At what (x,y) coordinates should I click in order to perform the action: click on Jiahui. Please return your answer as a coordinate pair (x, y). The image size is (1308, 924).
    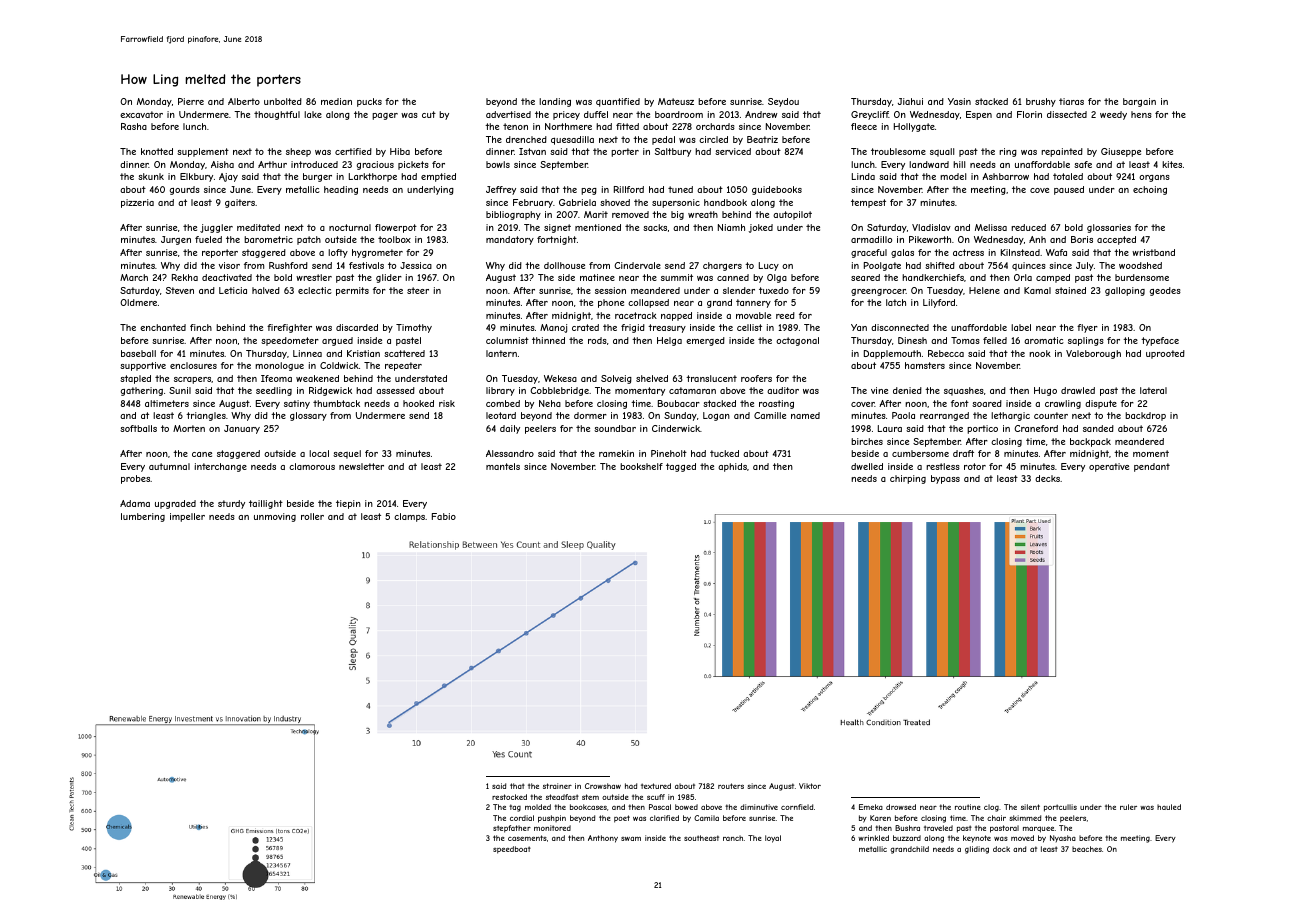
    Looking at the image, I should click on (910, 101).
